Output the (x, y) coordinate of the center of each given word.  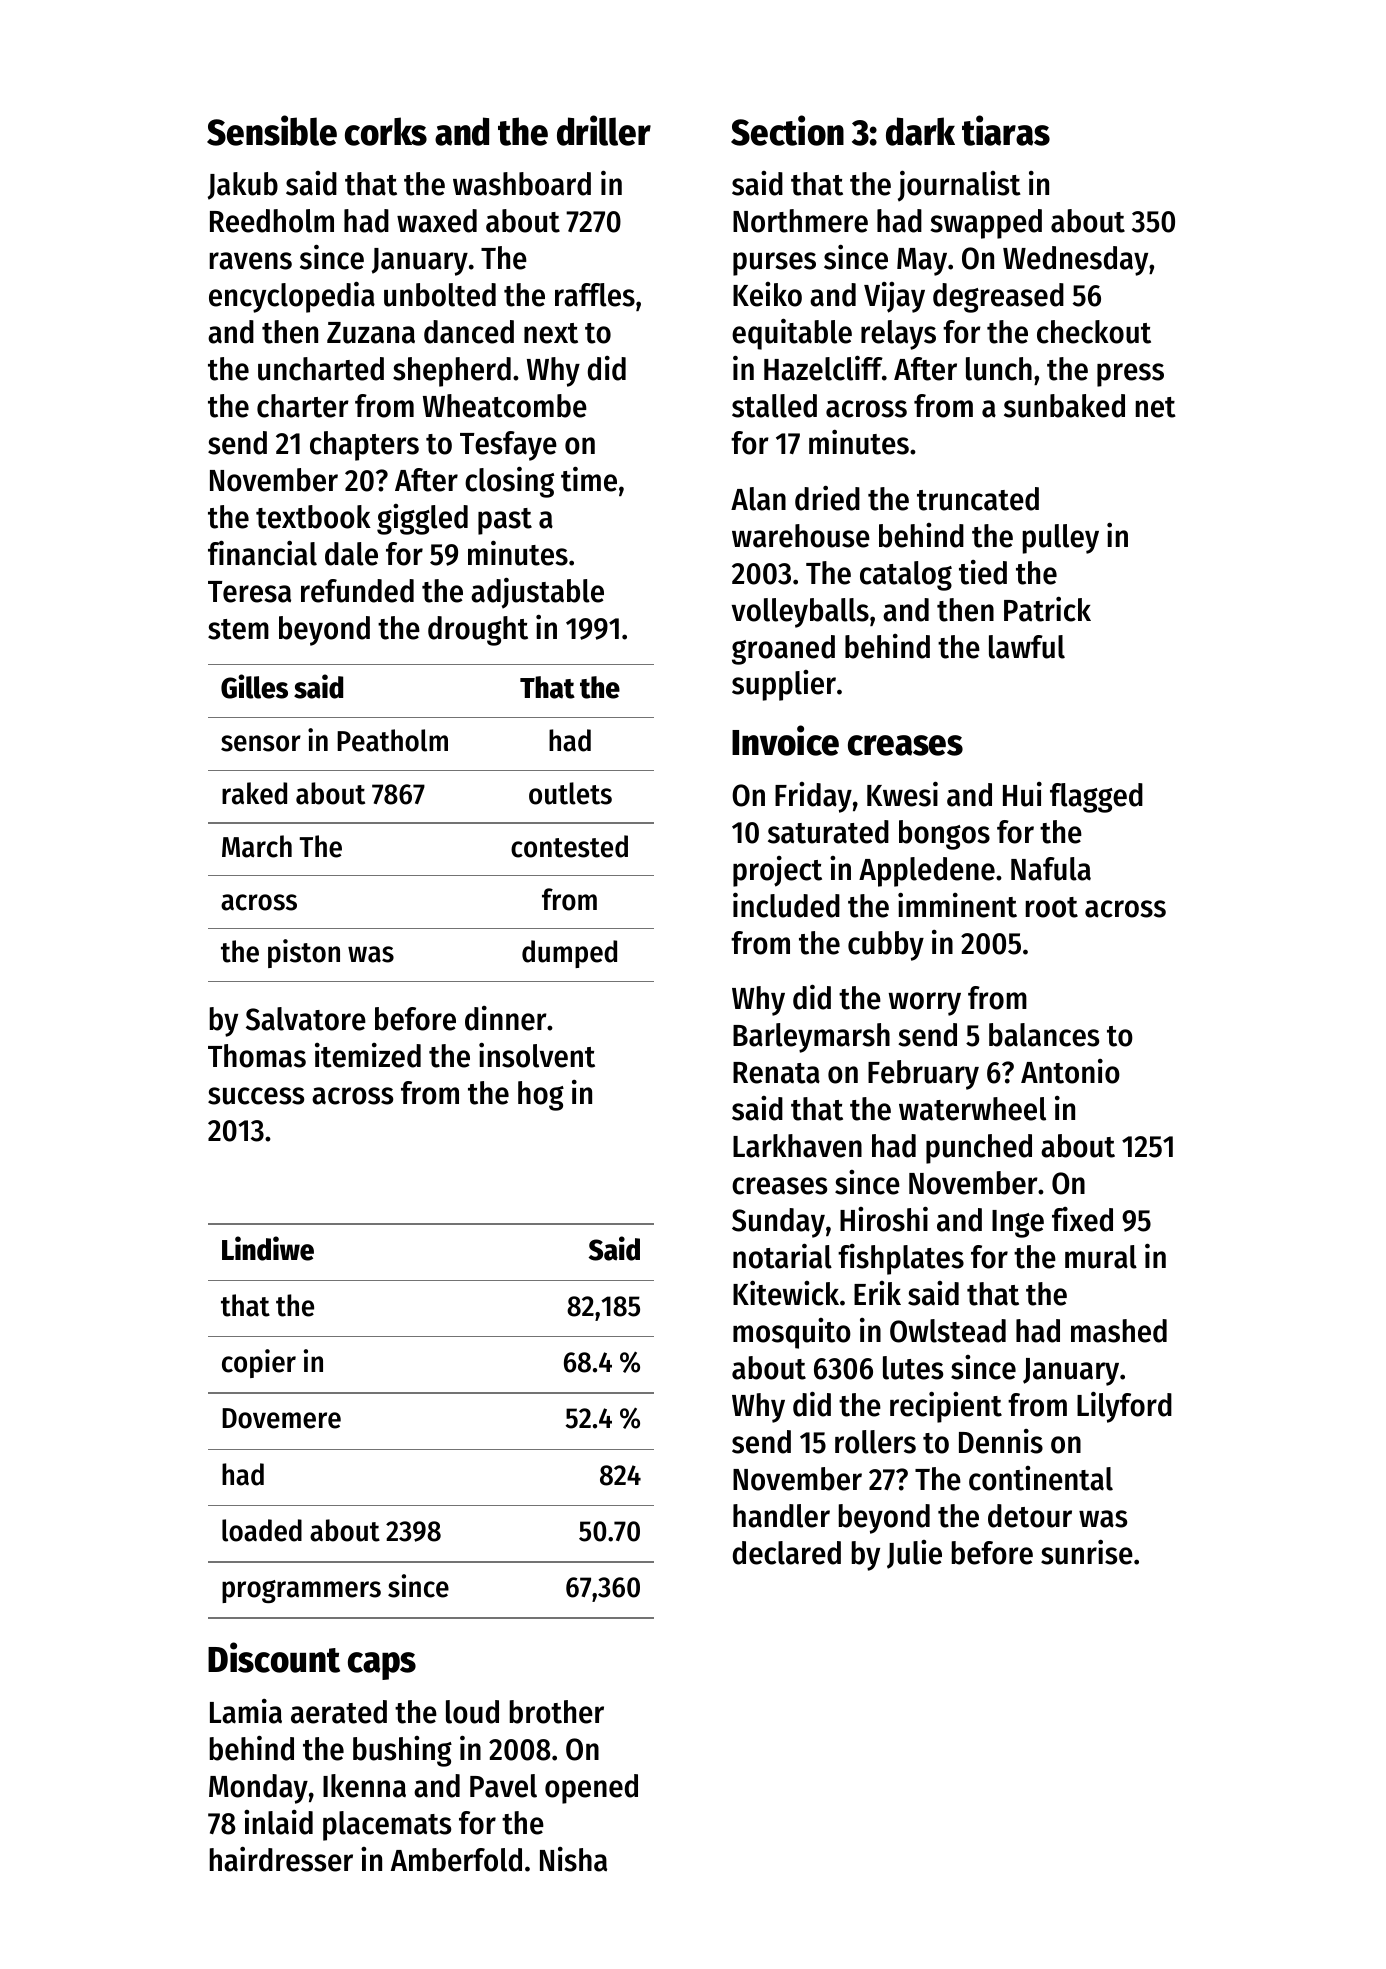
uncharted (321, 369)
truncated (978, 499)
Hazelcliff (823, 368)
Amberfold (456, 1860)
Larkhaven (797, 1146)
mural (1101, 1257)
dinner (506, 1018)
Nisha (573, 1859)
